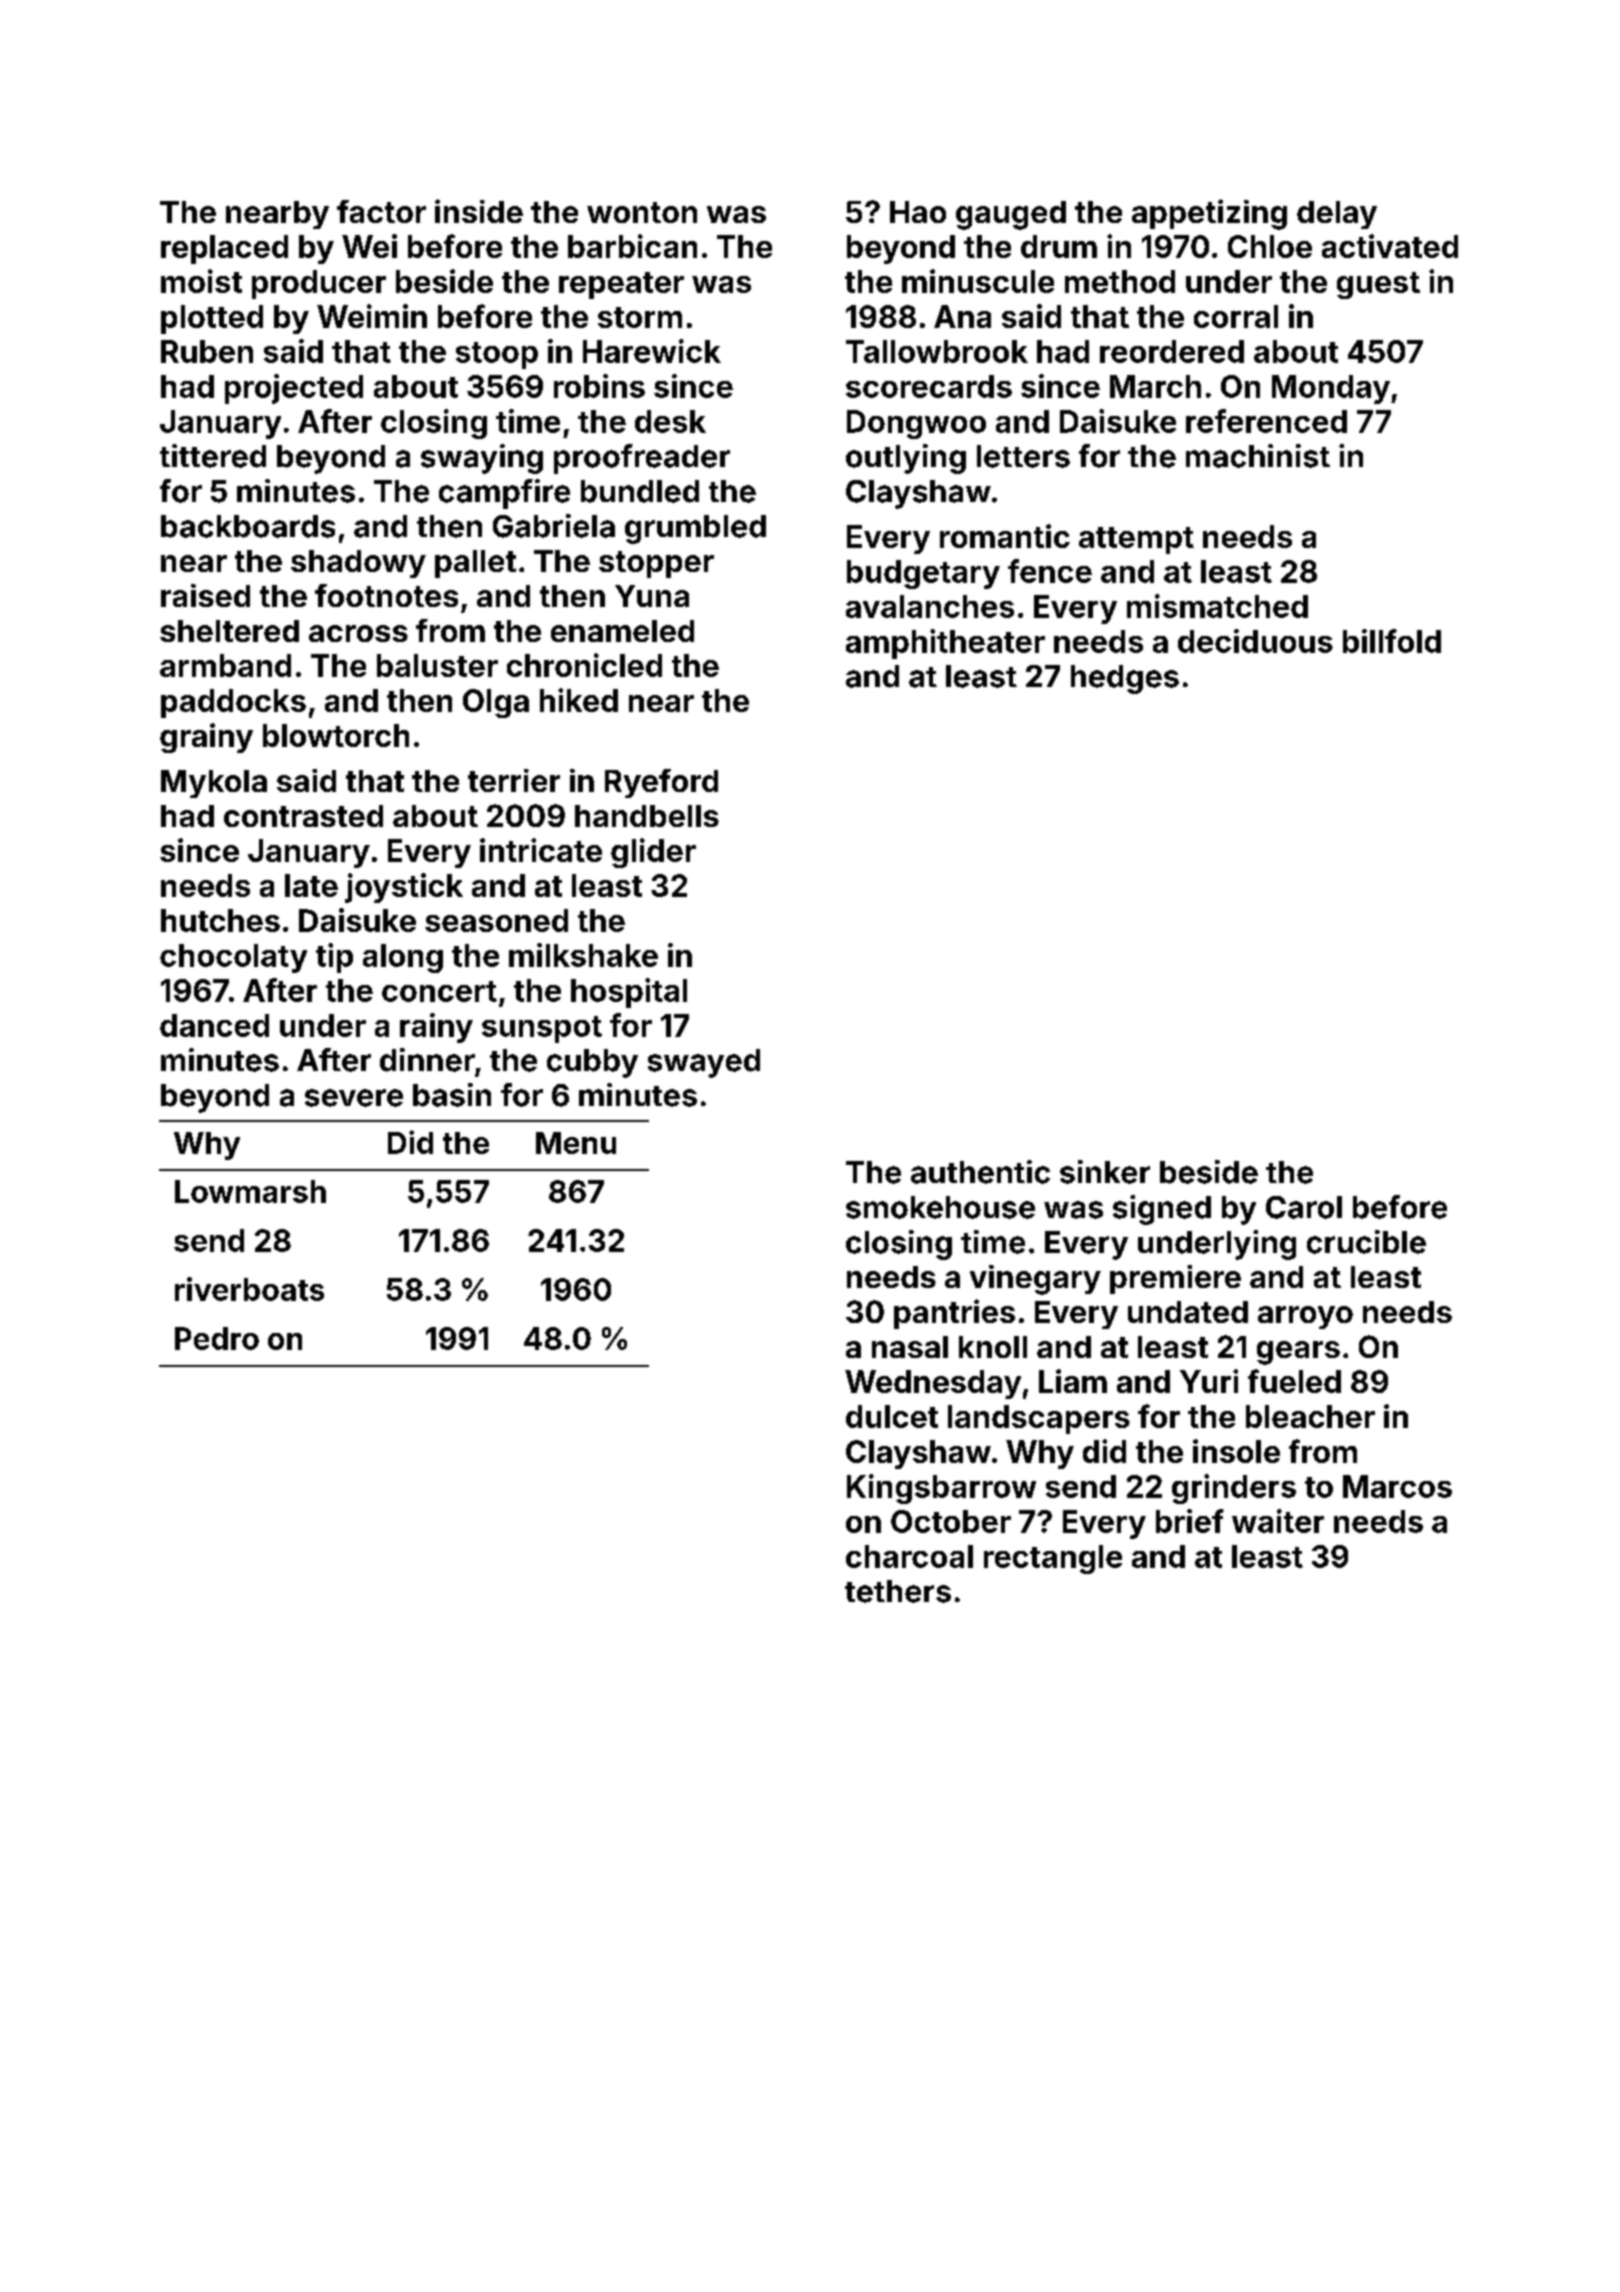  I want to click on charcoal, so click(909, 1556).
